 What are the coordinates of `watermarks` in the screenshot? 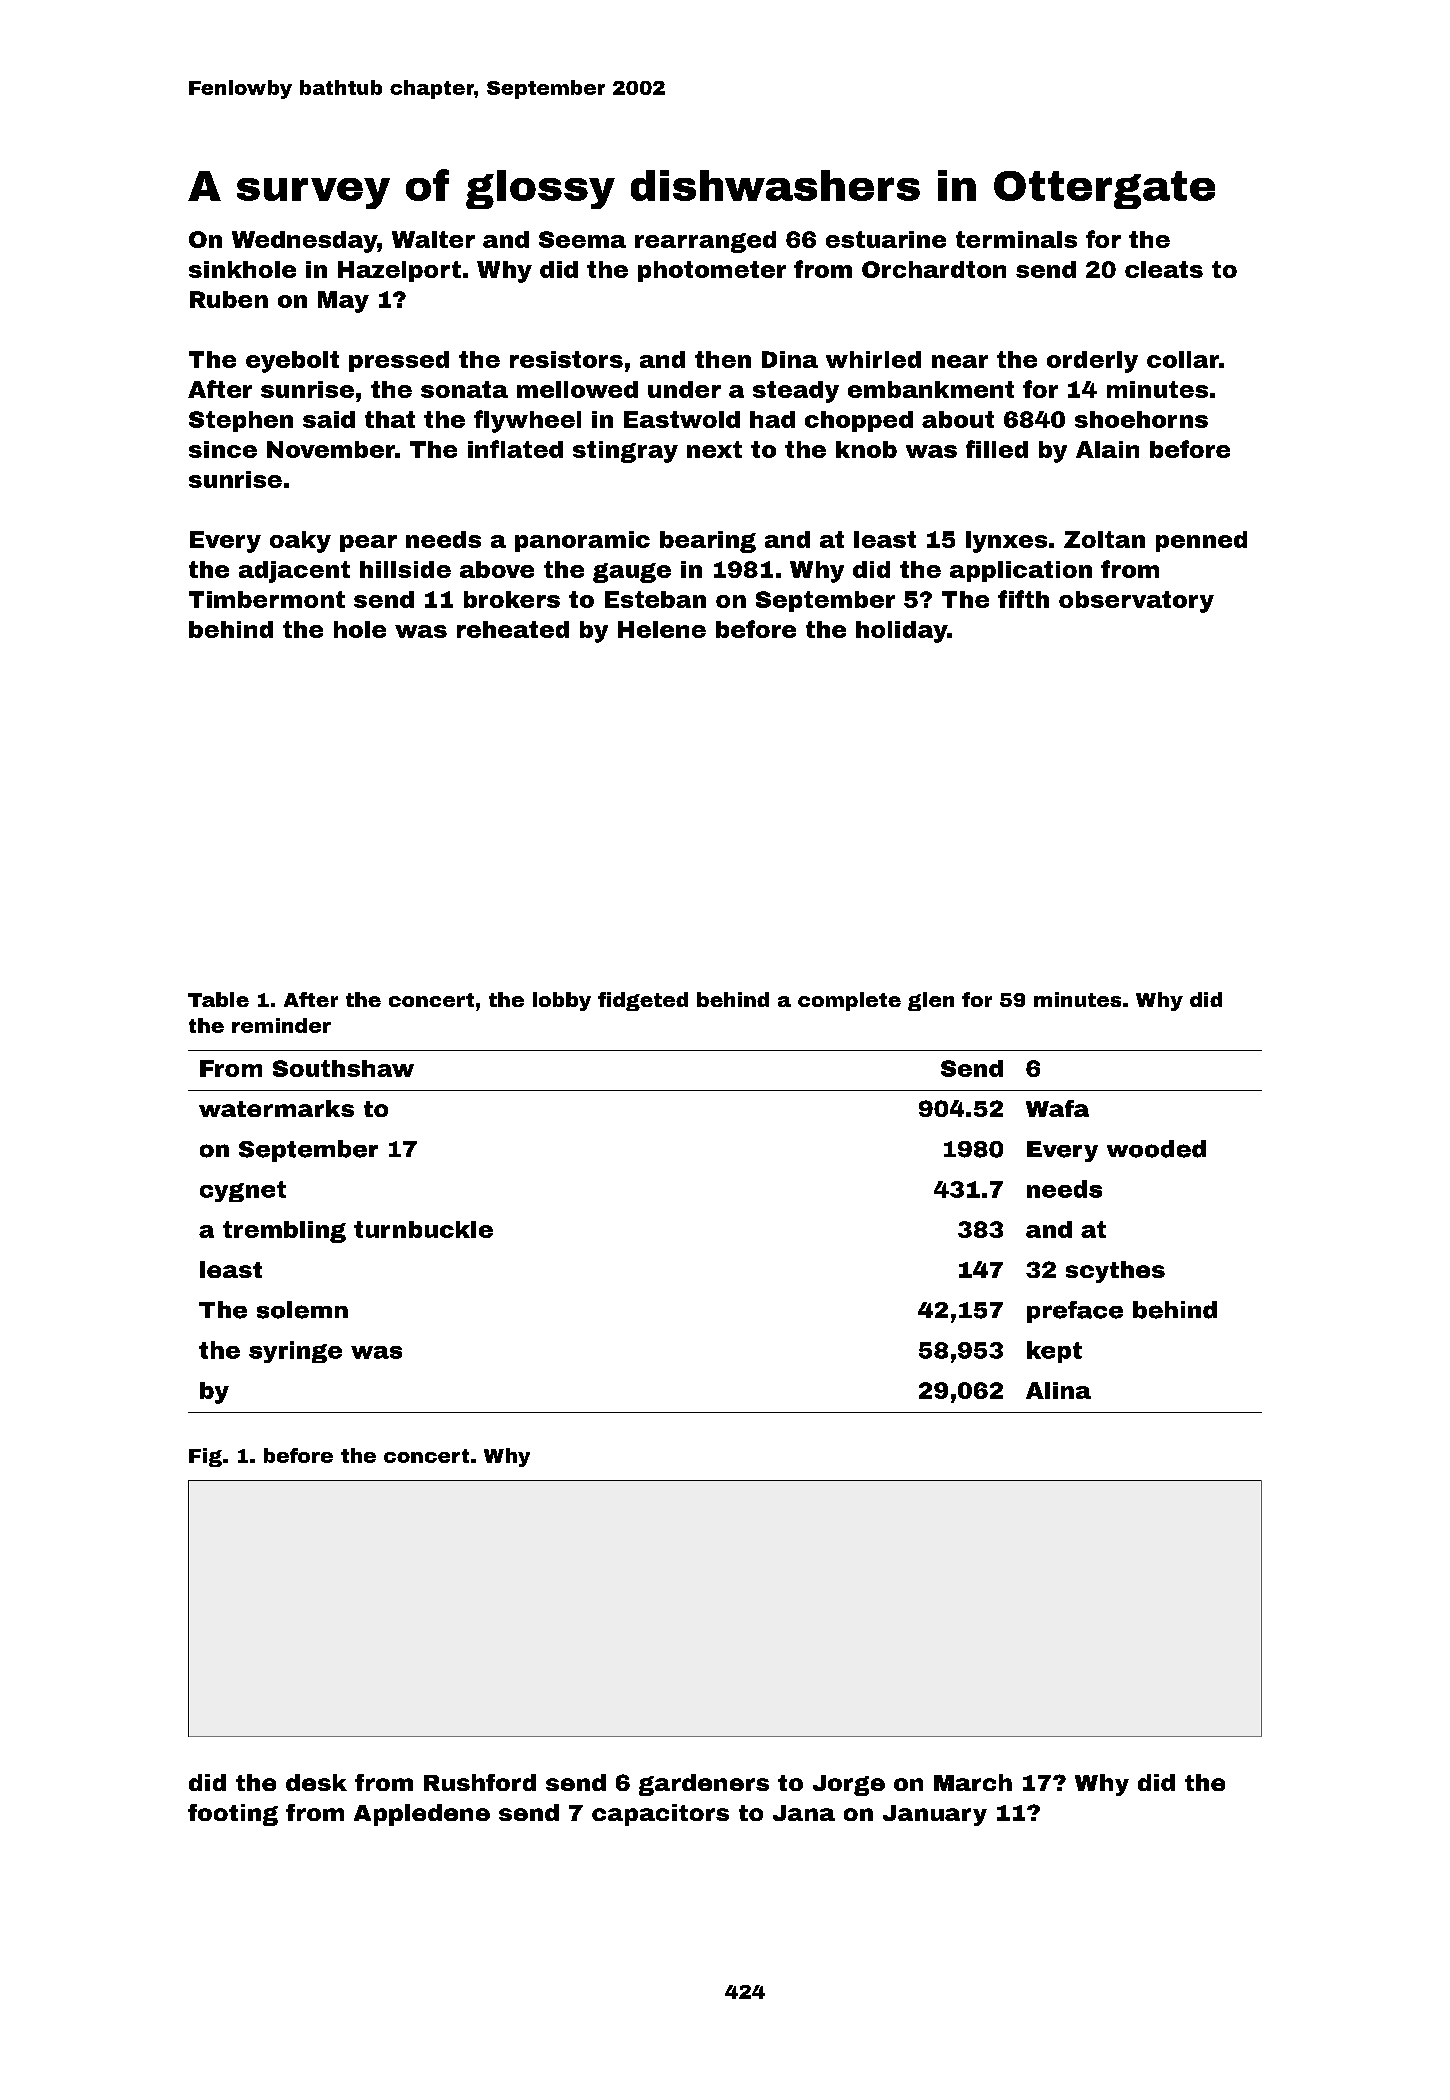 It's located at (276, 1108).
